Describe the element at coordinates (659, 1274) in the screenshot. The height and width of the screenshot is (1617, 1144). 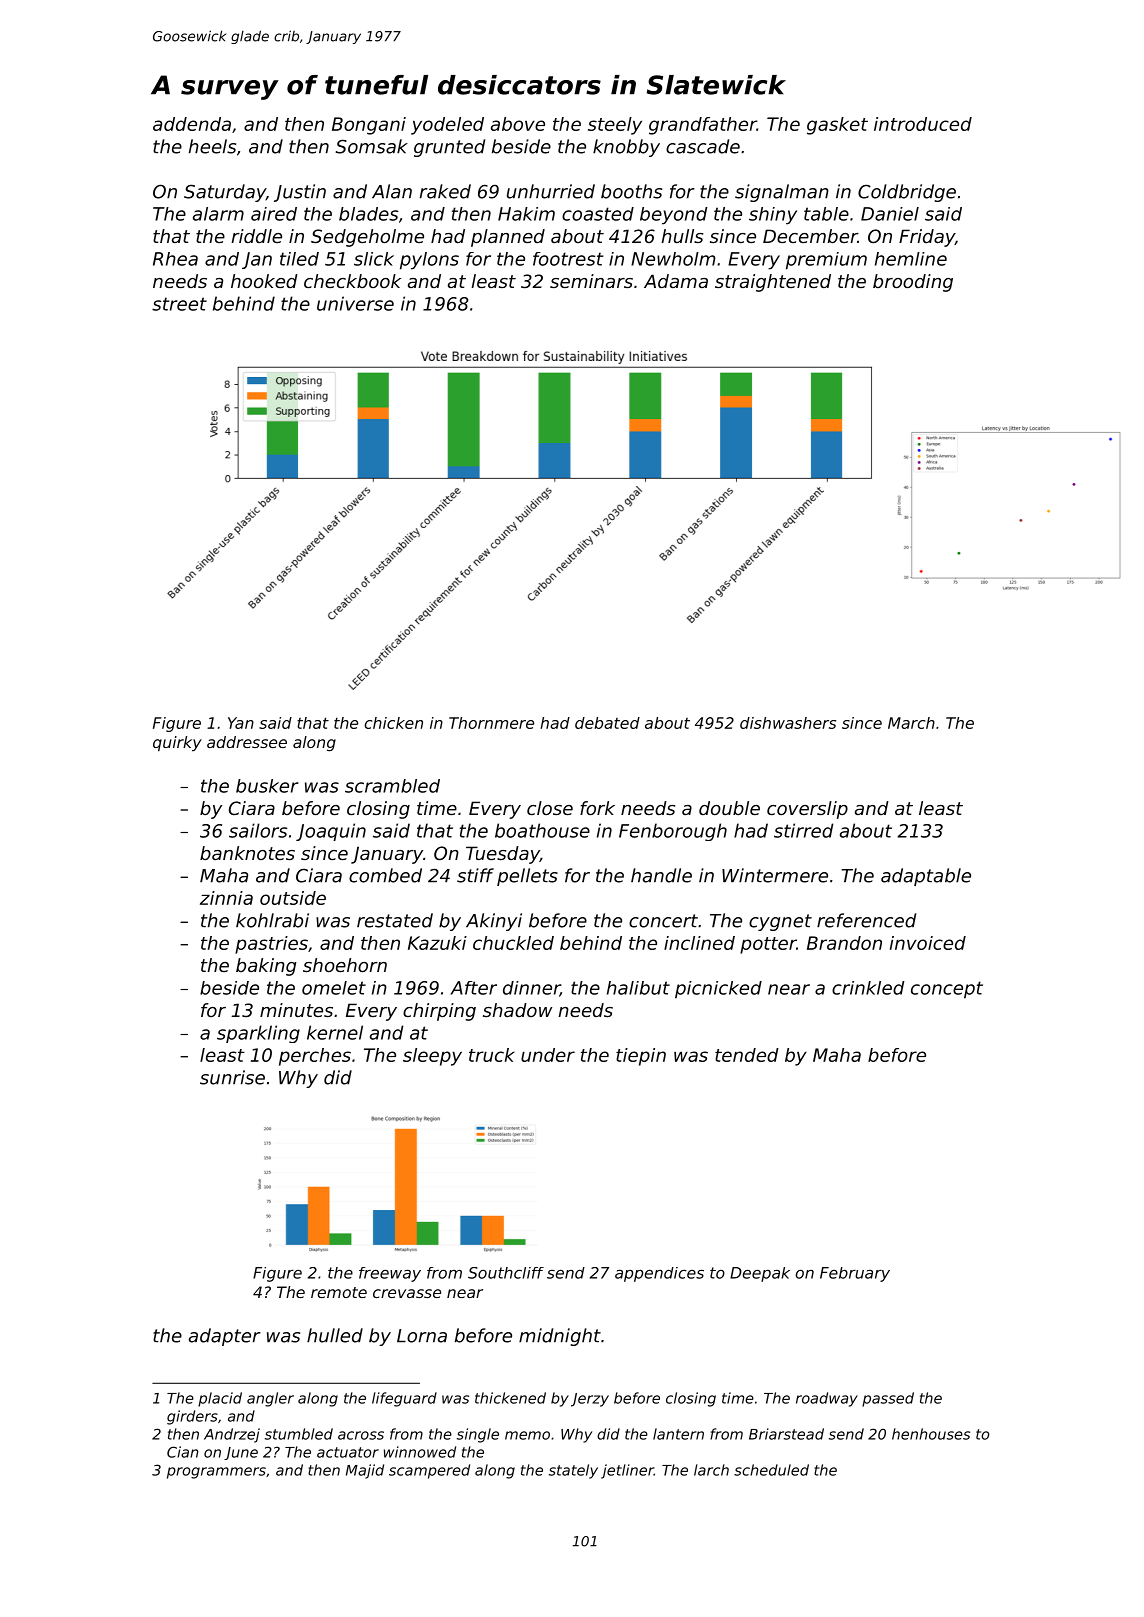
I see `appendices` at that location.
